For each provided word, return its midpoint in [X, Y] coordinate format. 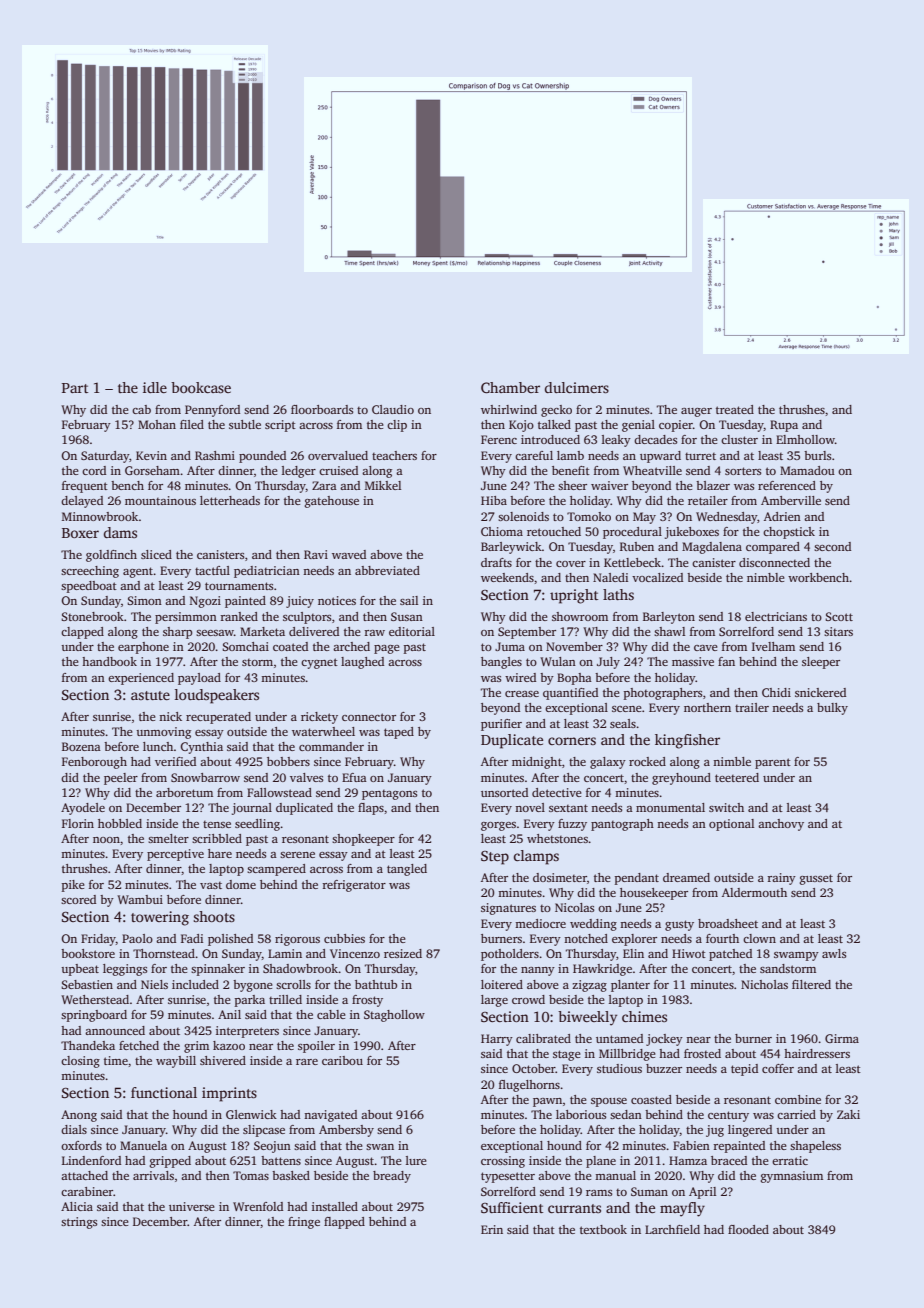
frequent [85, 487]
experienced [141, 679]
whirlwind [509, 409]
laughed [362, 663]
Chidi [776, 692]
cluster [739, 439]
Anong [79, 1116]
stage [567, 1055]
